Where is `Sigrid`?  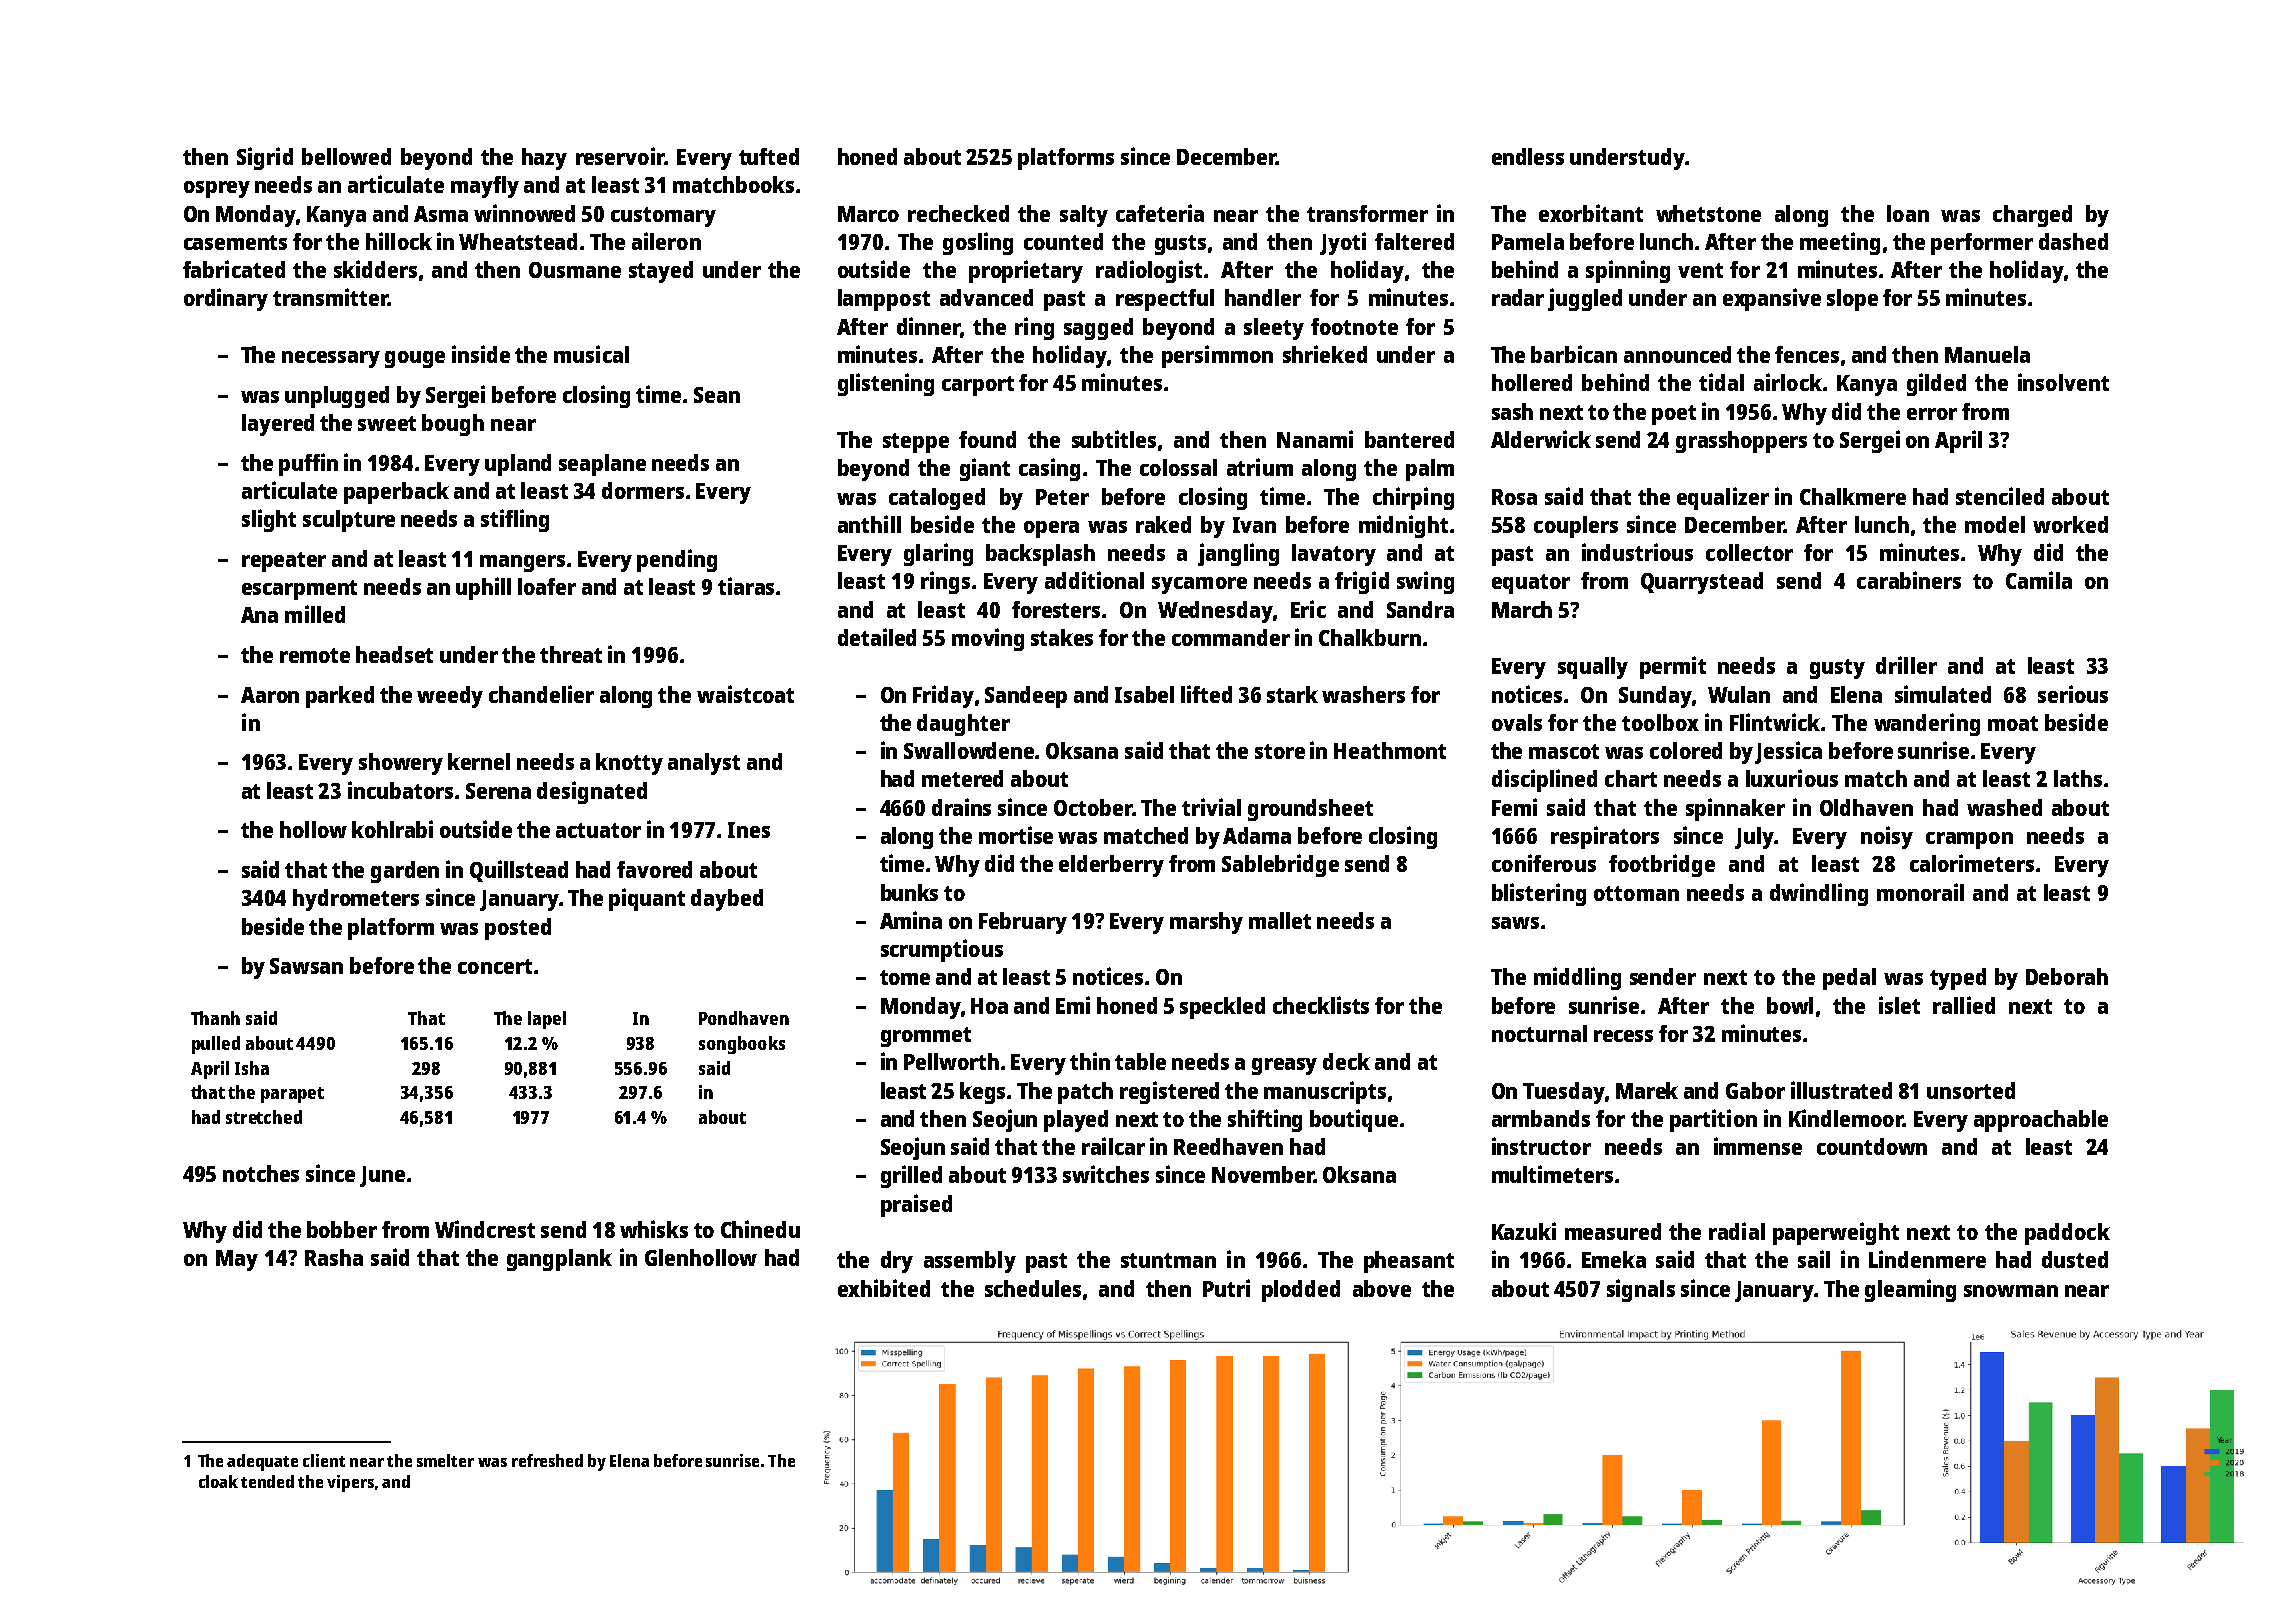
Sigrid is located at coordinates (265, 158).
